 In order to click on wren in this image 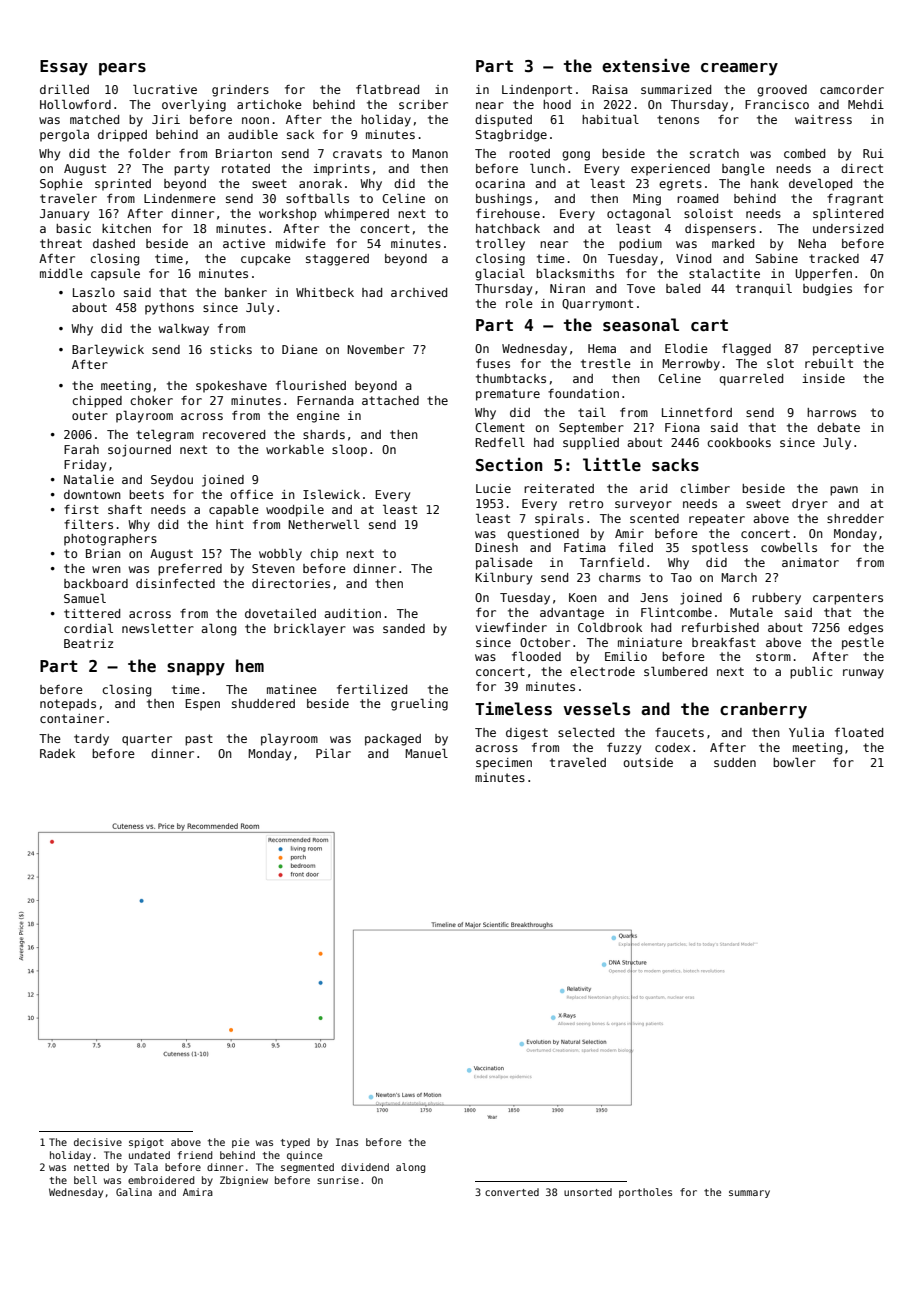, I will do `click(106, 569)`.
